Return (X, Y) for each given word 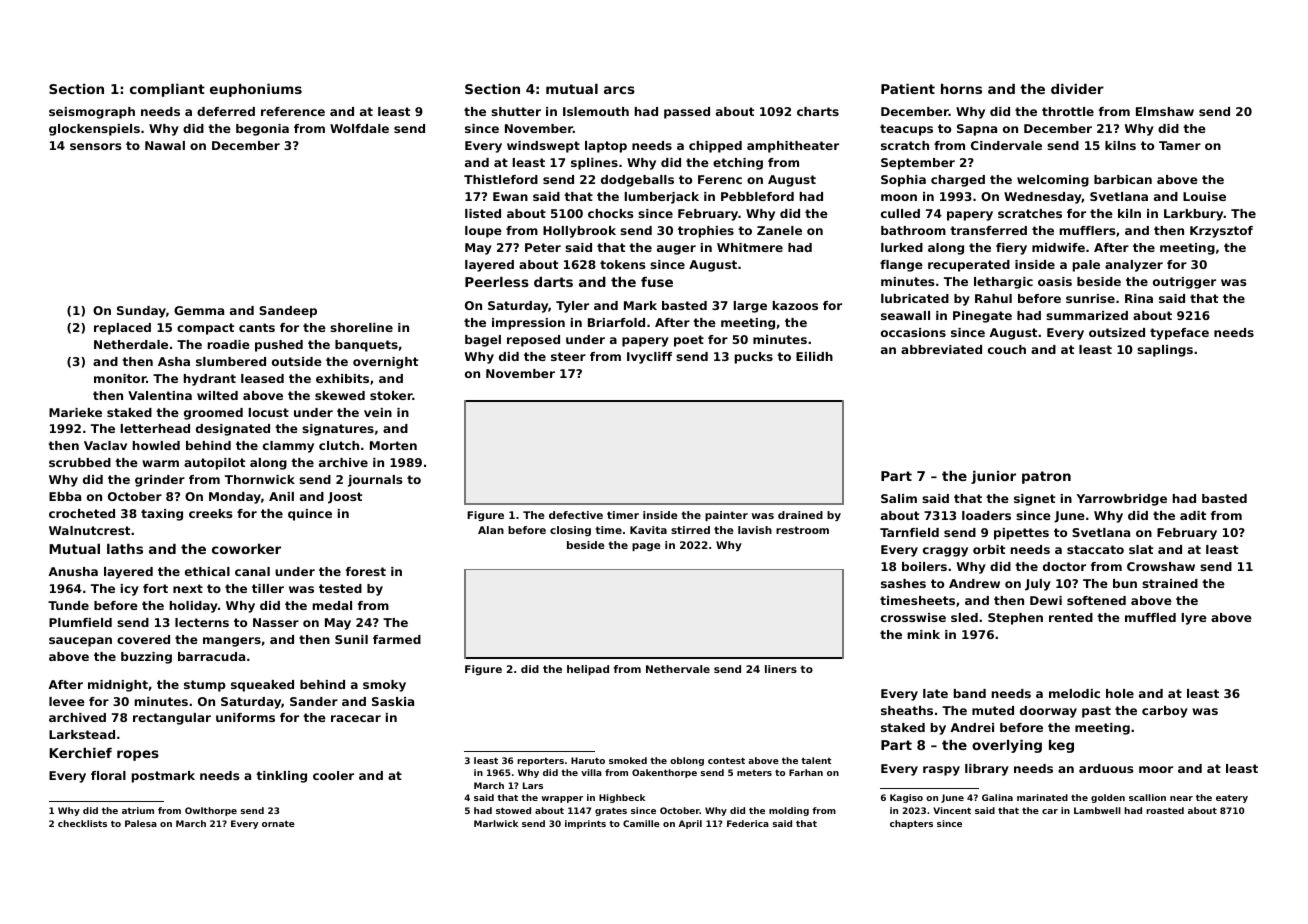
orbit (989, 549)
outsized (1117, 332)
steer (568, 356)
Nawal (165, 145)
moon (899, 197)
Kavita (648, 530)
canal (252, 571)
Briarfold (616, 322)
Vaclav (105, 445)
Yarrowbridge (1121, 500)
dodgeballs (637, 181)
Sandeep (288, 312)
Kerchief (80, 753)
